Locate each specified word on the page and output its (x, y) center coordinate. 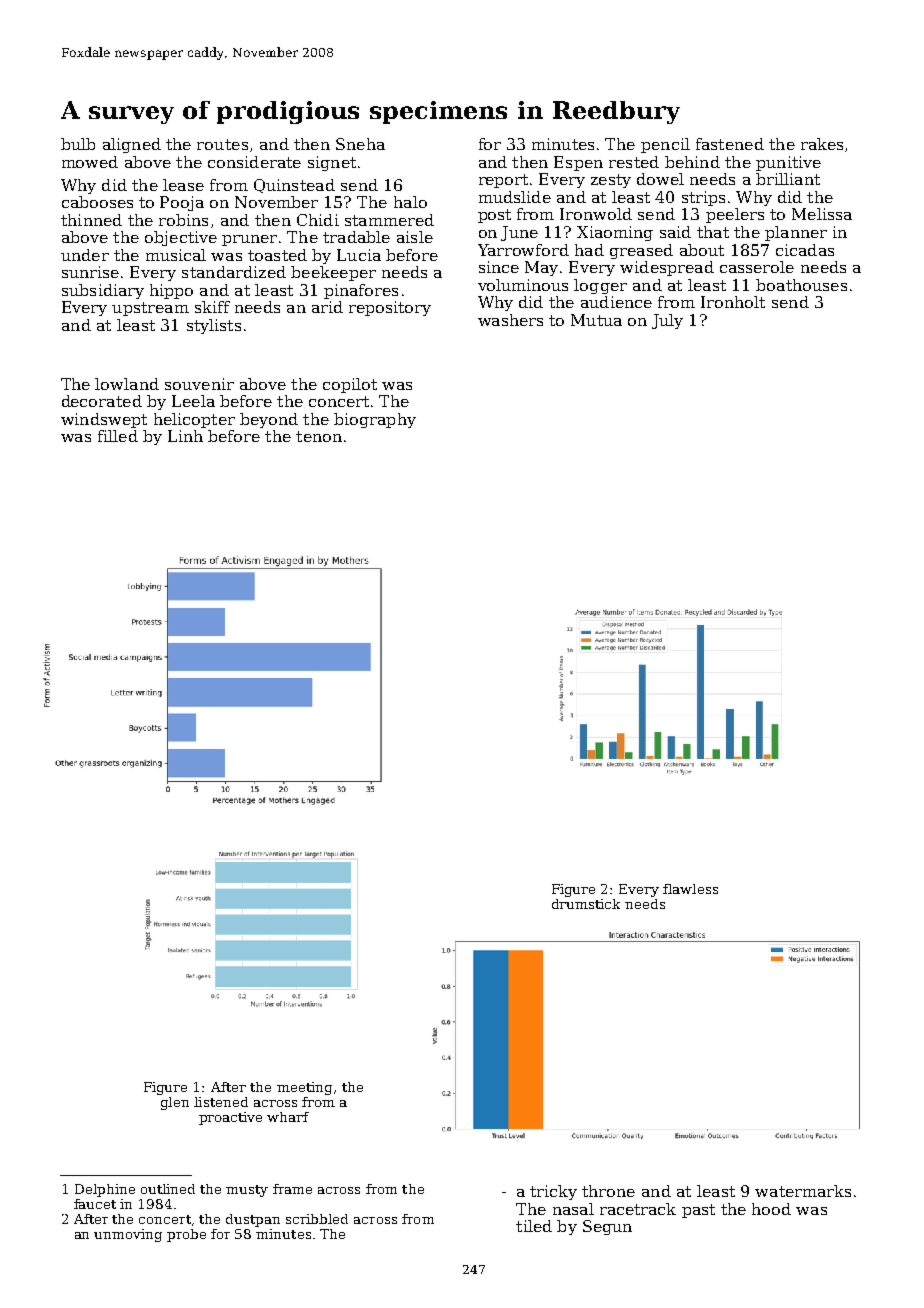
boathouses (801, 285)
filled (118, 436)
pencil (665, 145)
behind (692, 162)
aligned (132, 145)
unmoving (128, 1235)
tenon (319, 436)
